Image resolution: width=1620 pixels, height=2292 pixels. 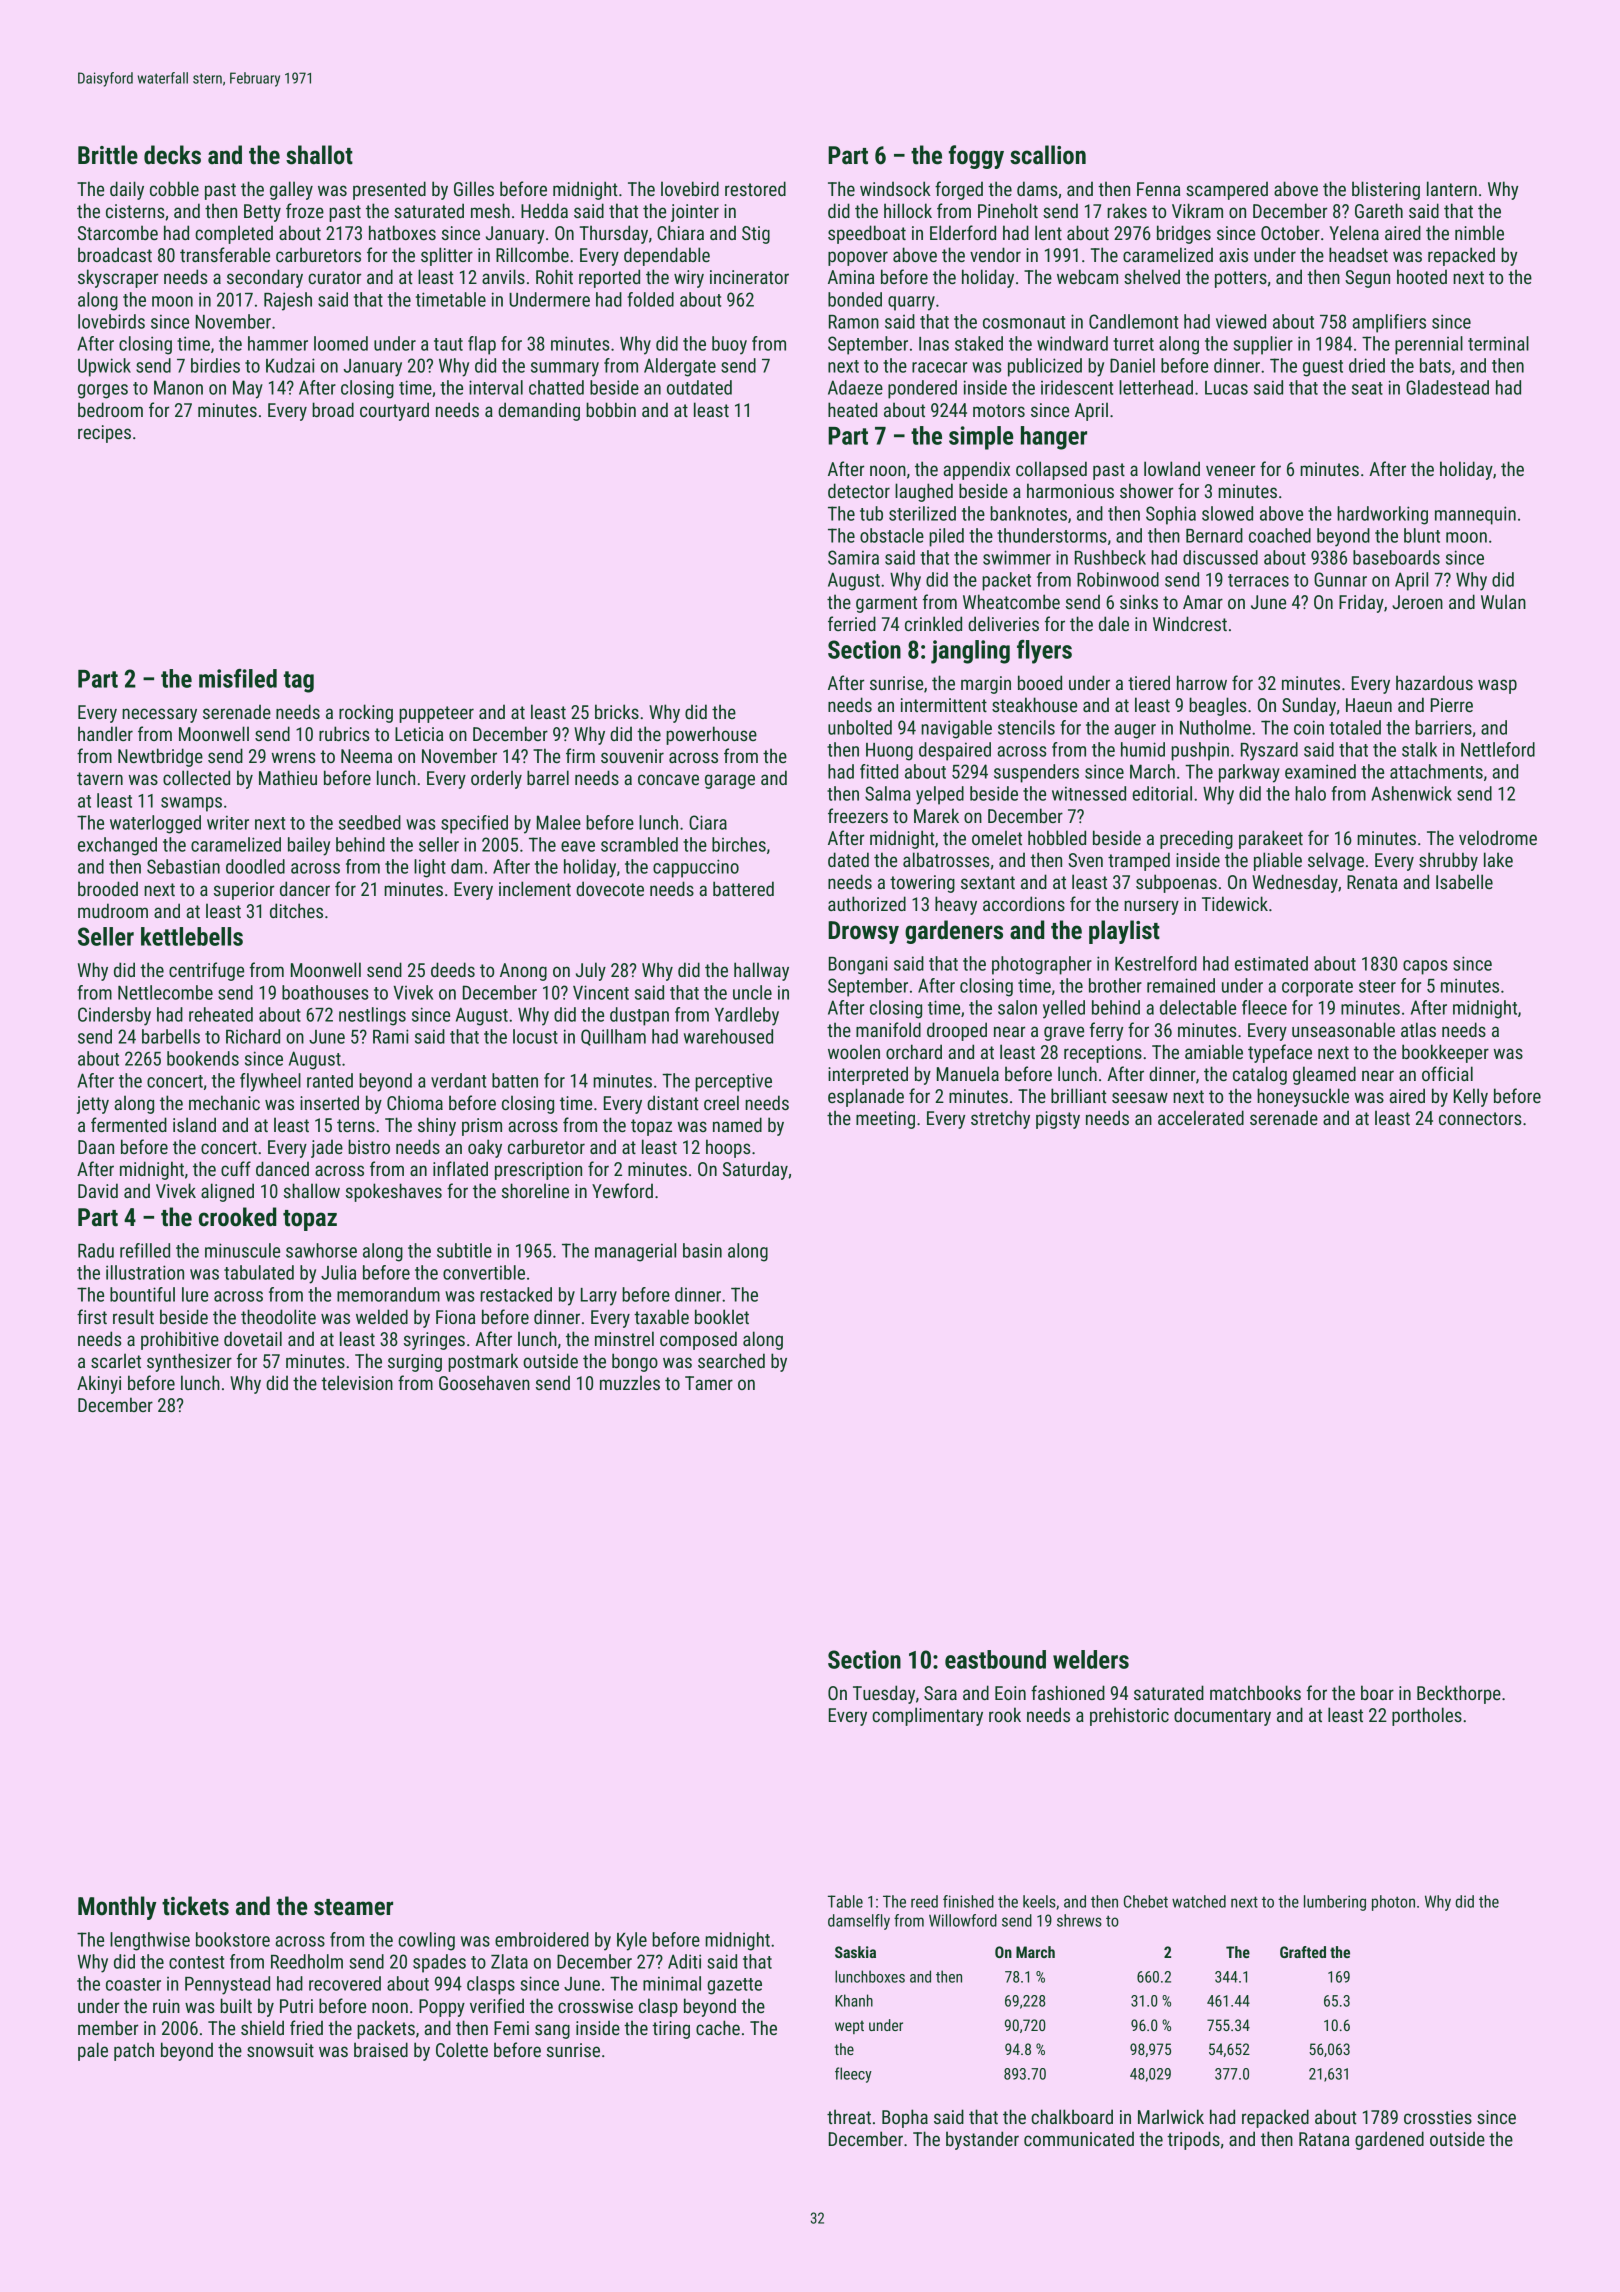 I want to click on basin, so click(x=702, y=1250).
